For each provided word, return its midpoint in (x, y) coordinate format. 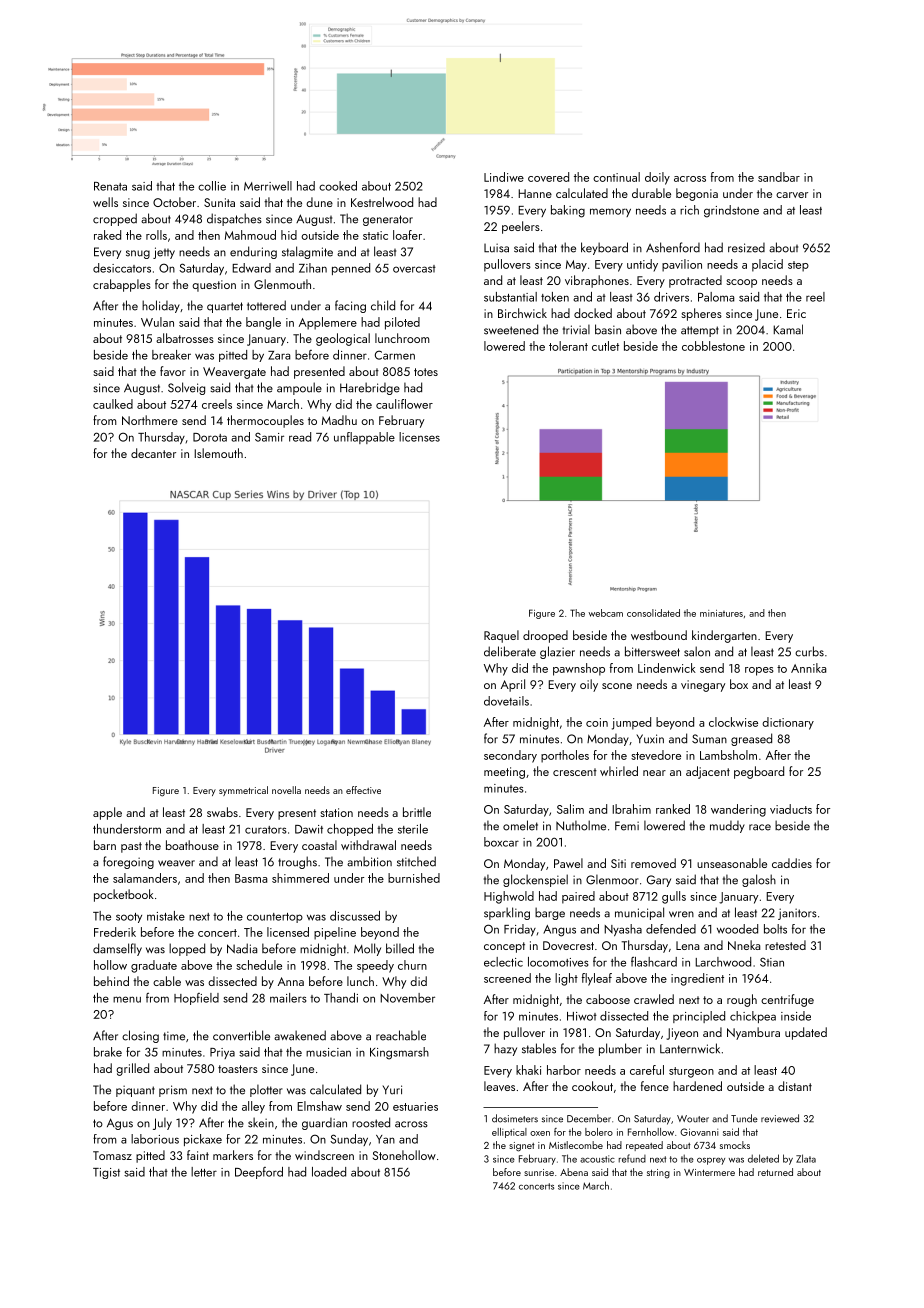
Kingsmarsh (399, 1053)
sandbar (779, 177)
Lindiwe (504, 177)
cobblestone (713, 346)
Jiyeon (682, 1034)
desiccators (122, 268)
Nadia (242, 948)
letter (204, 1172)
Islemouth (218, 453)
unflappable (364, 438)
